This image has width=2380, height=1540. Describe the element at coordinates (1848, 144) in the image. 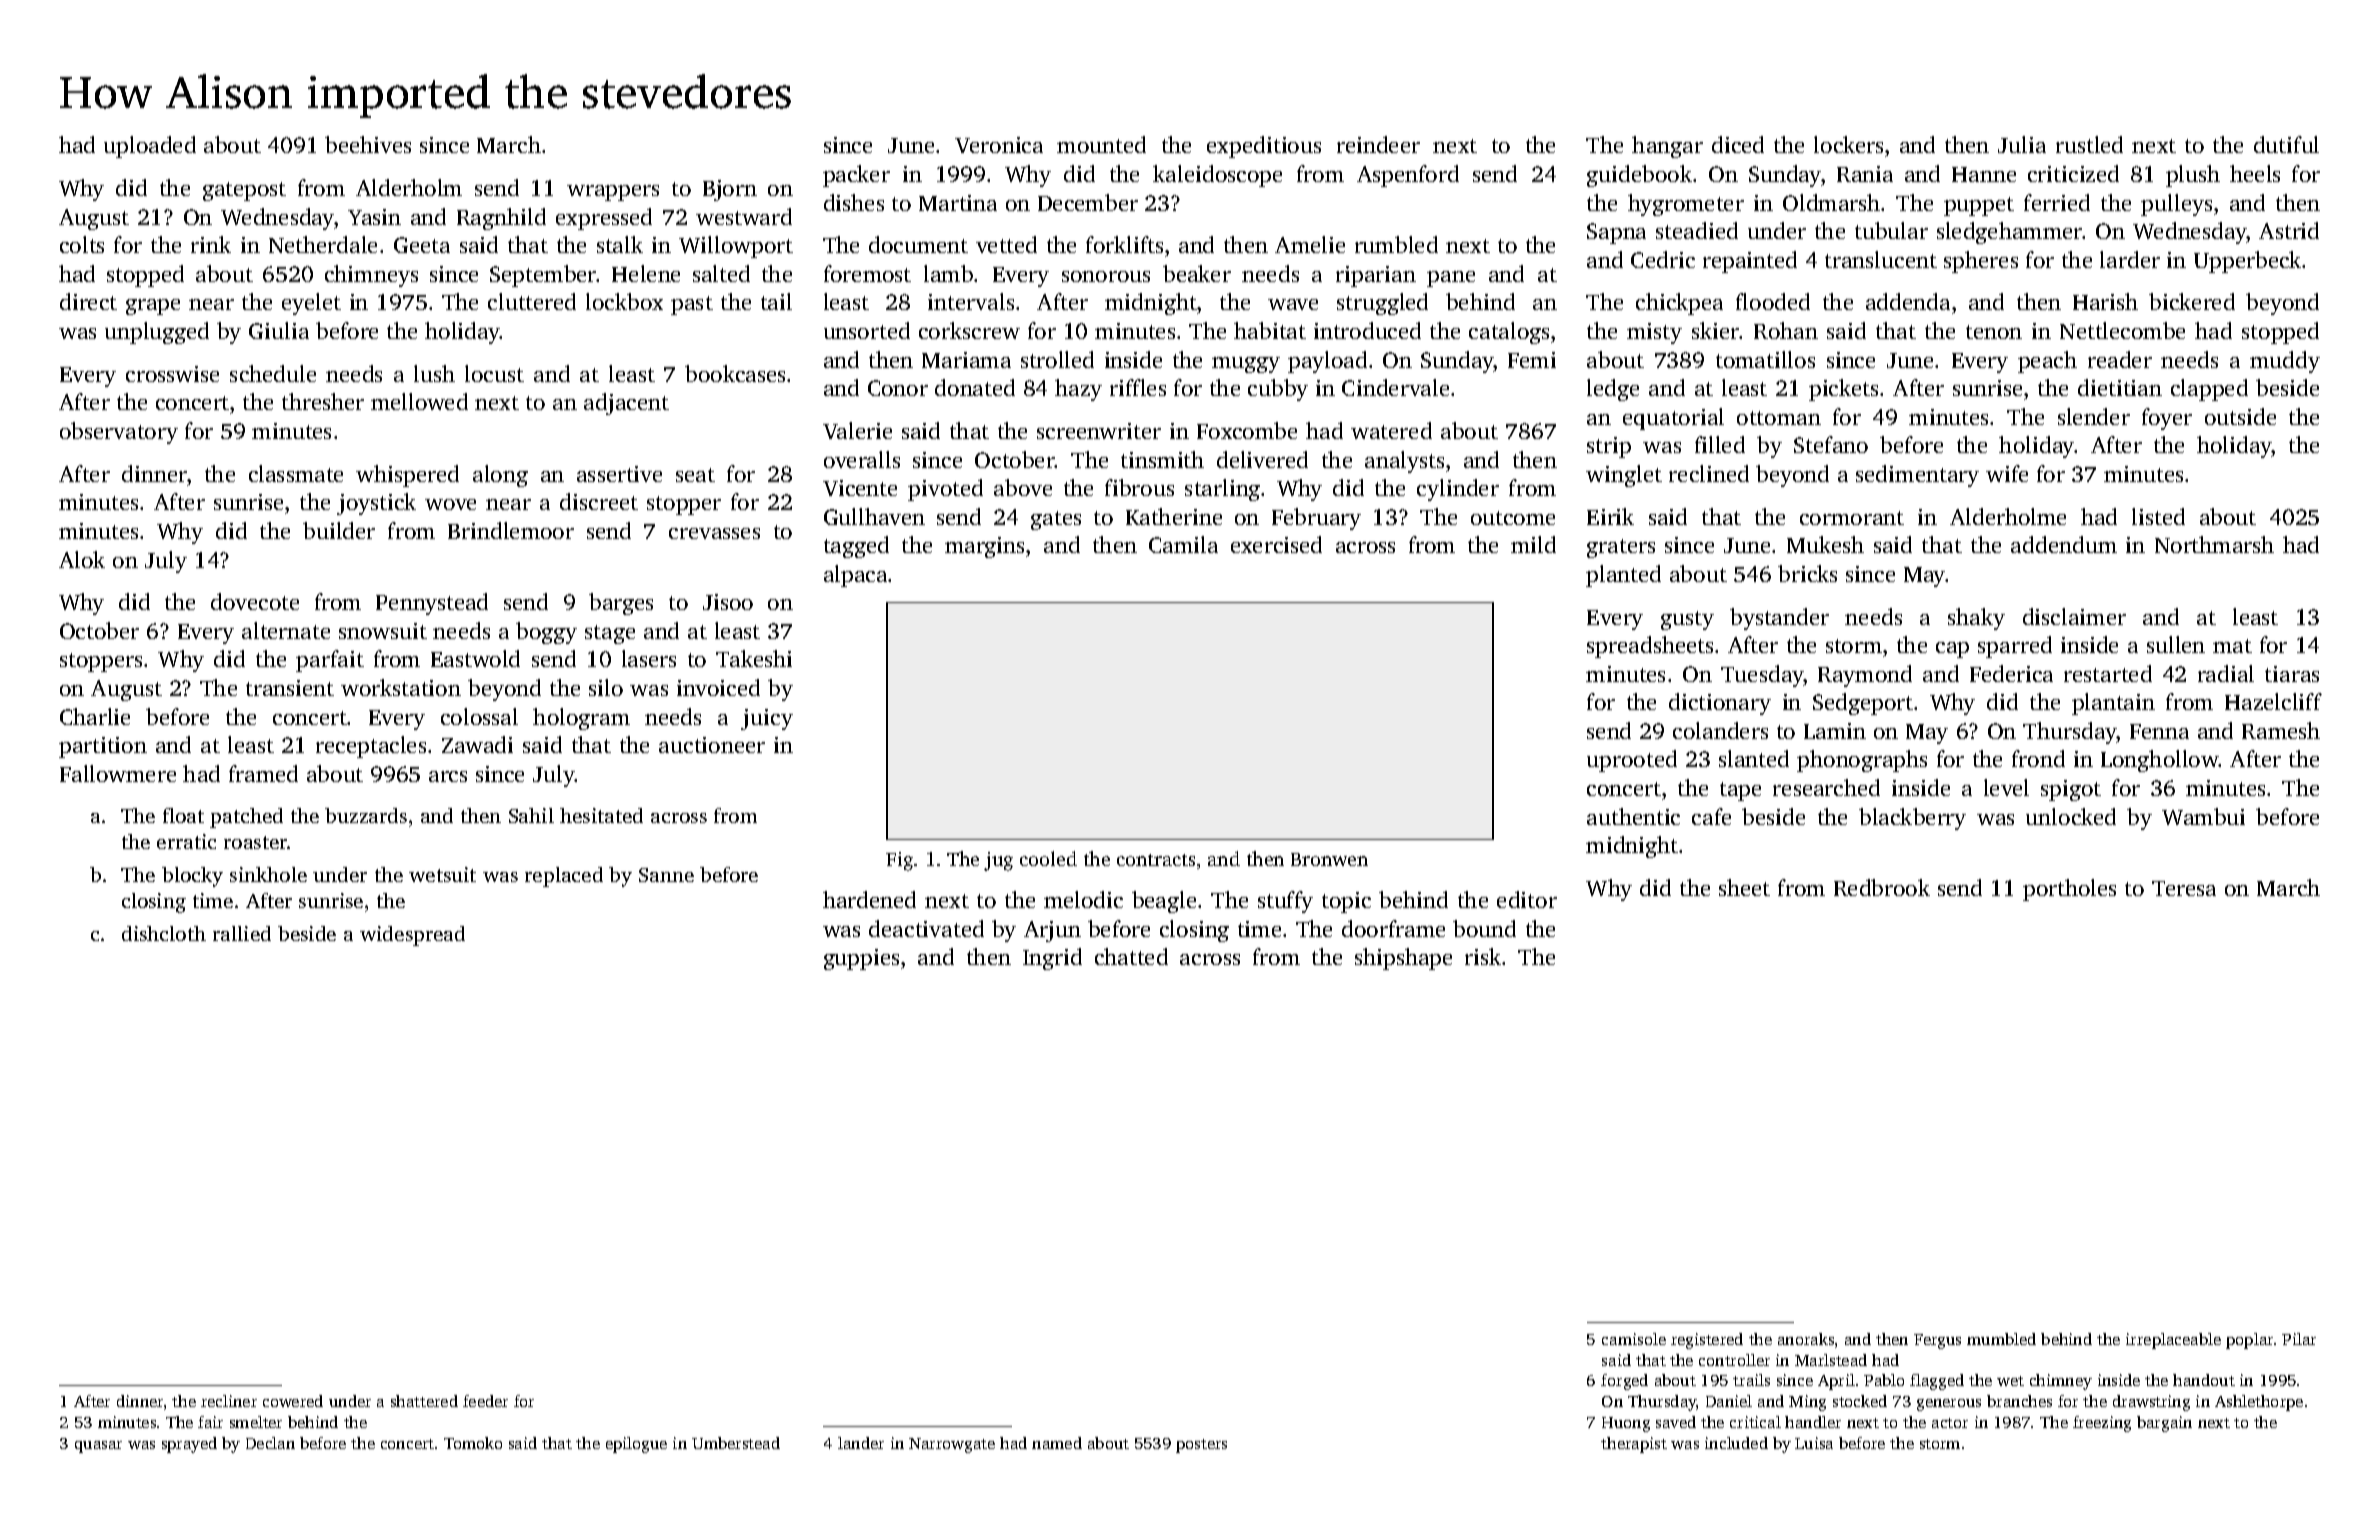

I see `lockers` at that location.
